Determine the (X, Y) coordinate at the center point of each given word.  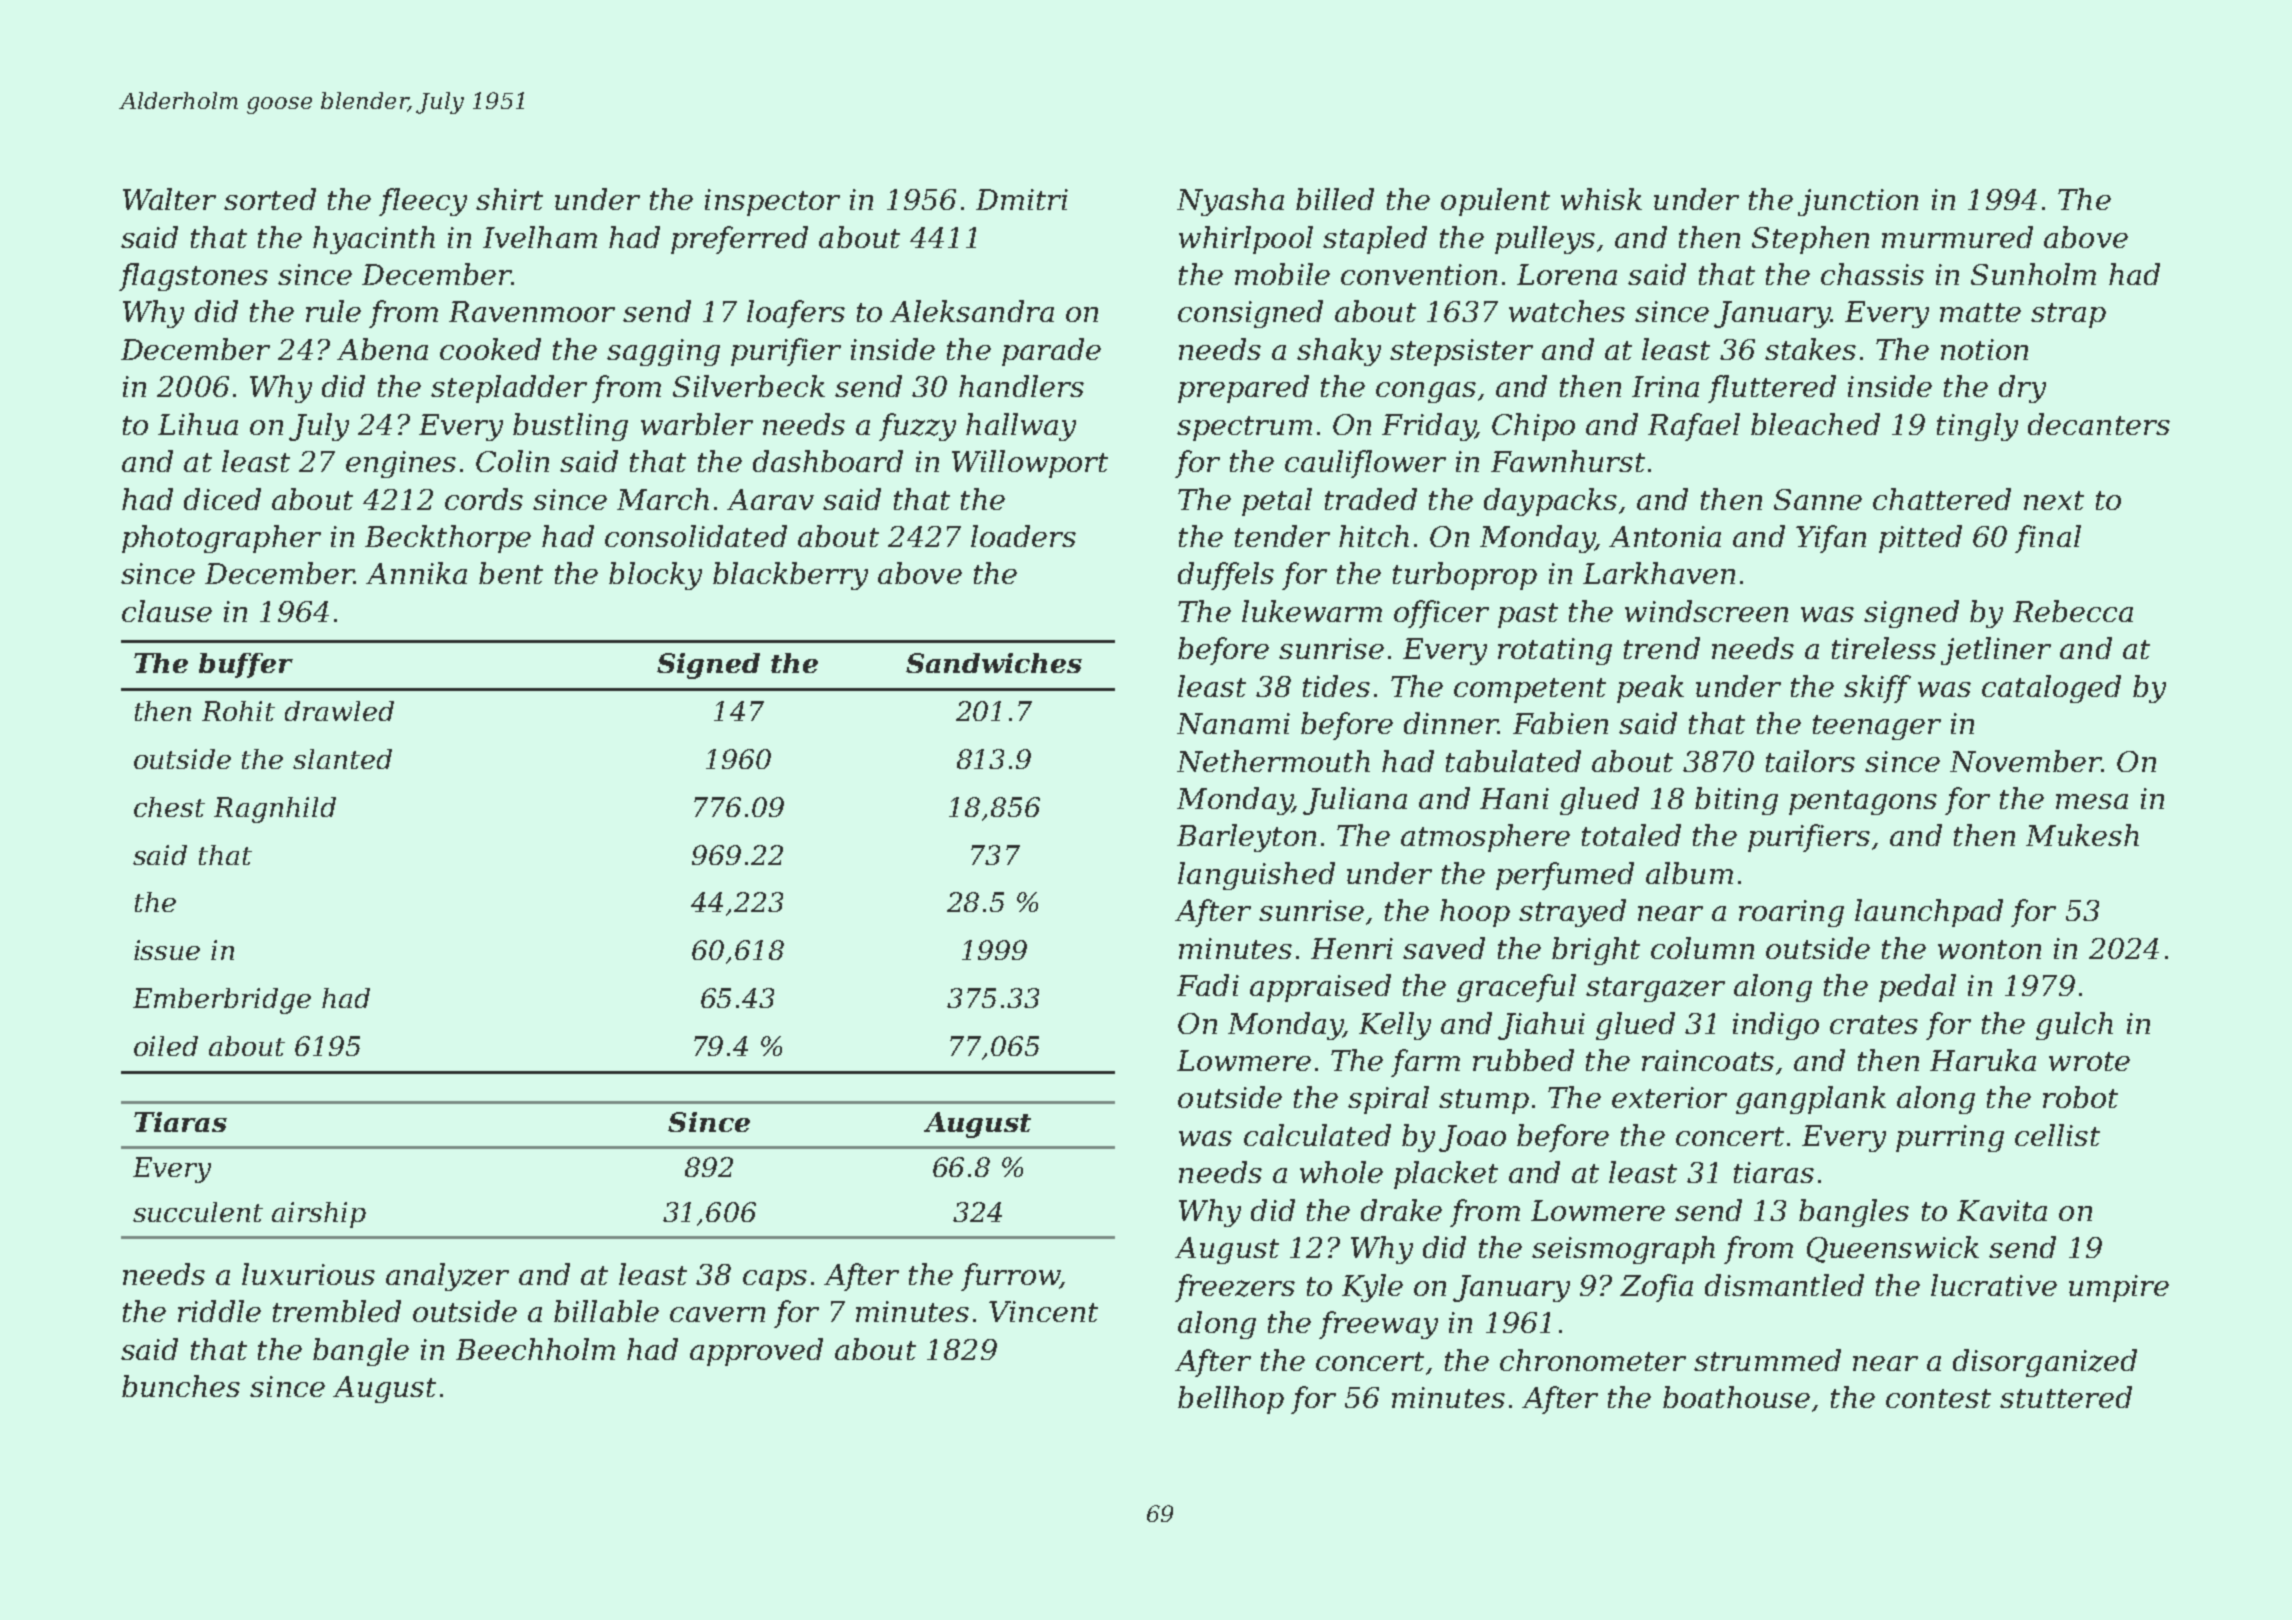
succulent (198, 1212)
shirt (509, 199)
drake (1401, 1210)
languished (1256, 876)
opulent (1495, 202)
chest (169, 807)
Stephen (1810, 240)
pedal (1917, 988)
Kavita (2002, 1210)
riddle (219, 1311)
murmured (1957, 237)
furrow (1010, 1277)
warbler (697, 424)
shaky (1339, 352)
